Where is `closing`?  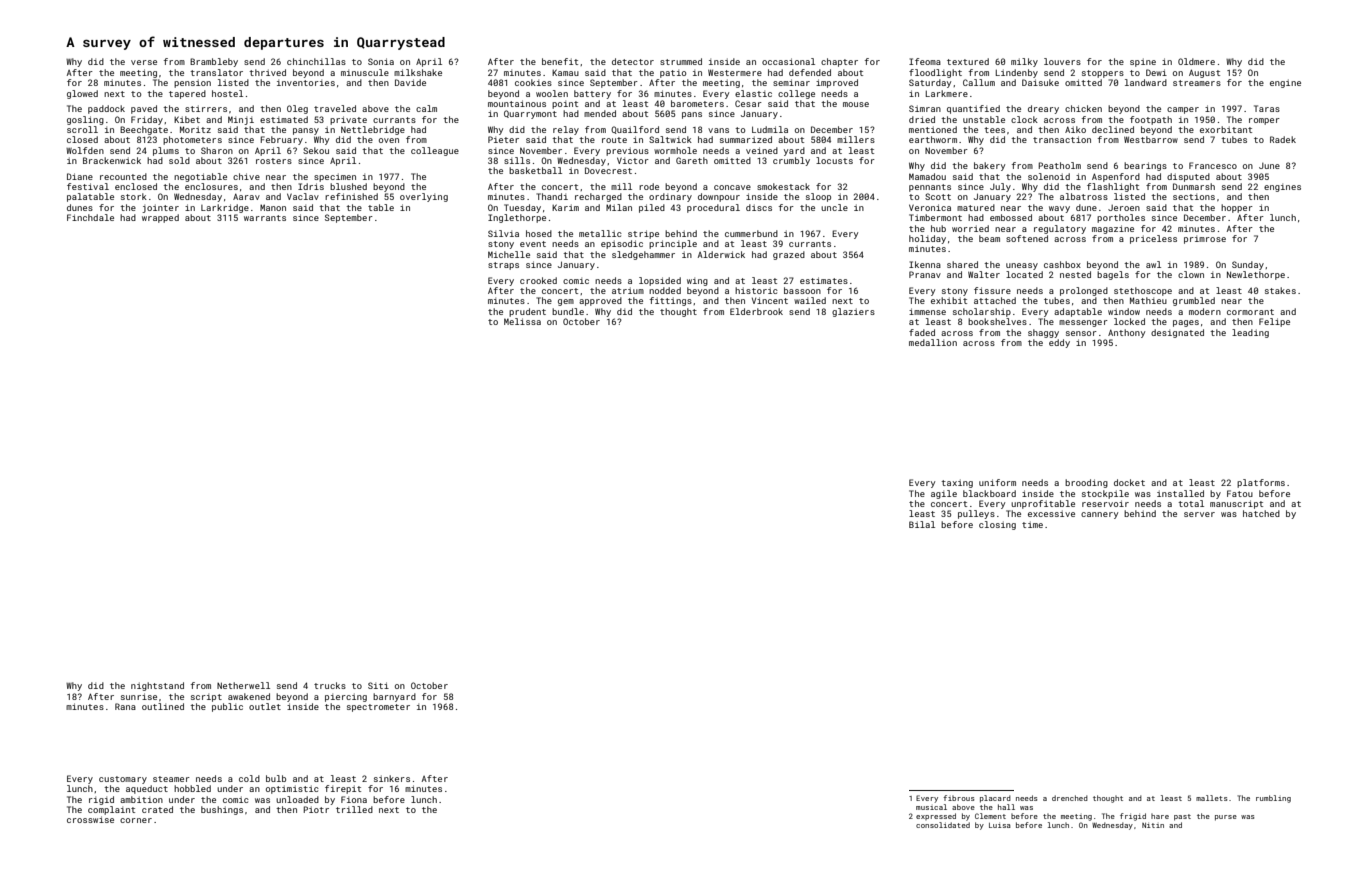
closing is located at coordinates (997, 525).
